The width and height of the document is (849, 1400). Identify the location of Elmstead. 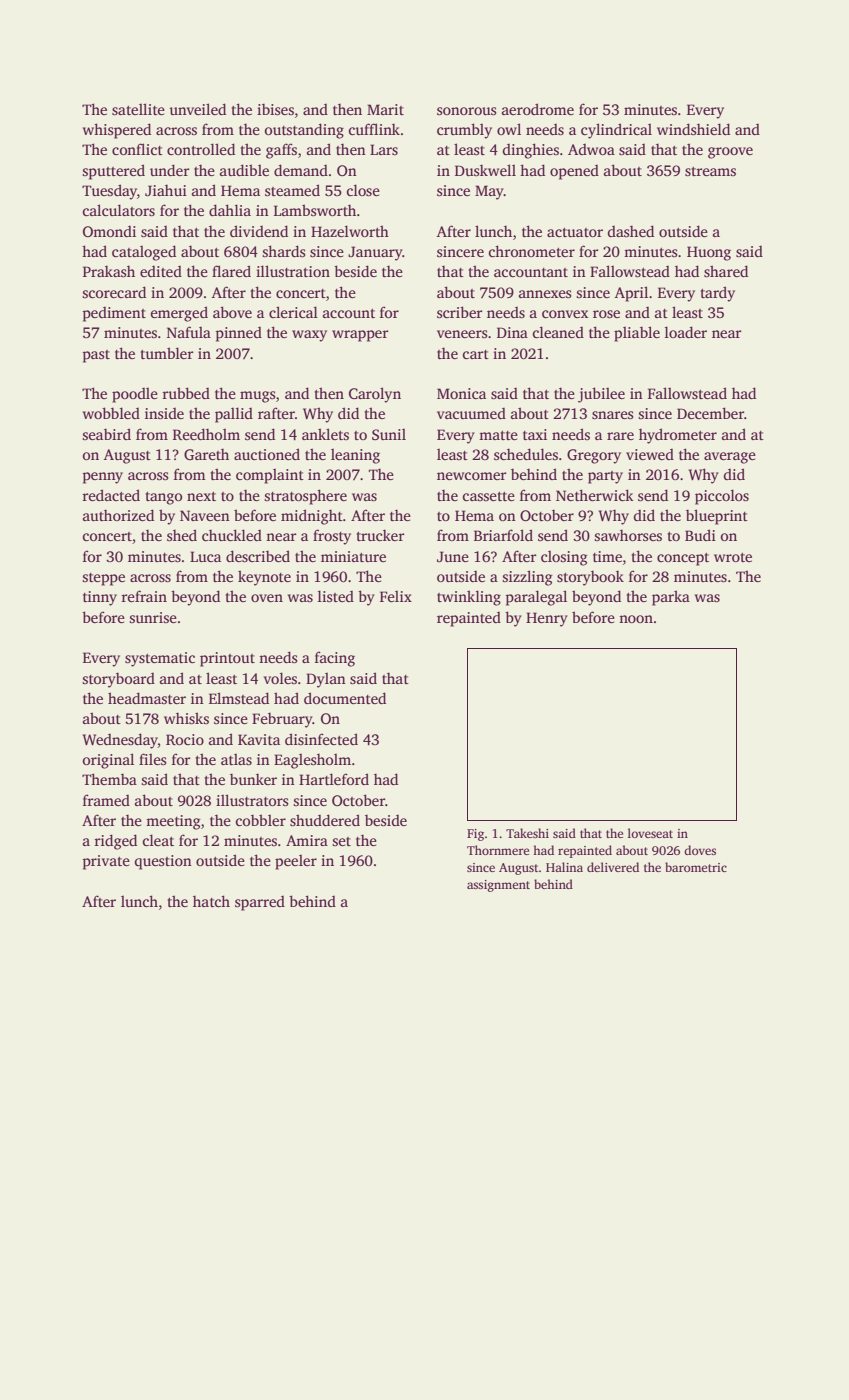
(239, 698).
